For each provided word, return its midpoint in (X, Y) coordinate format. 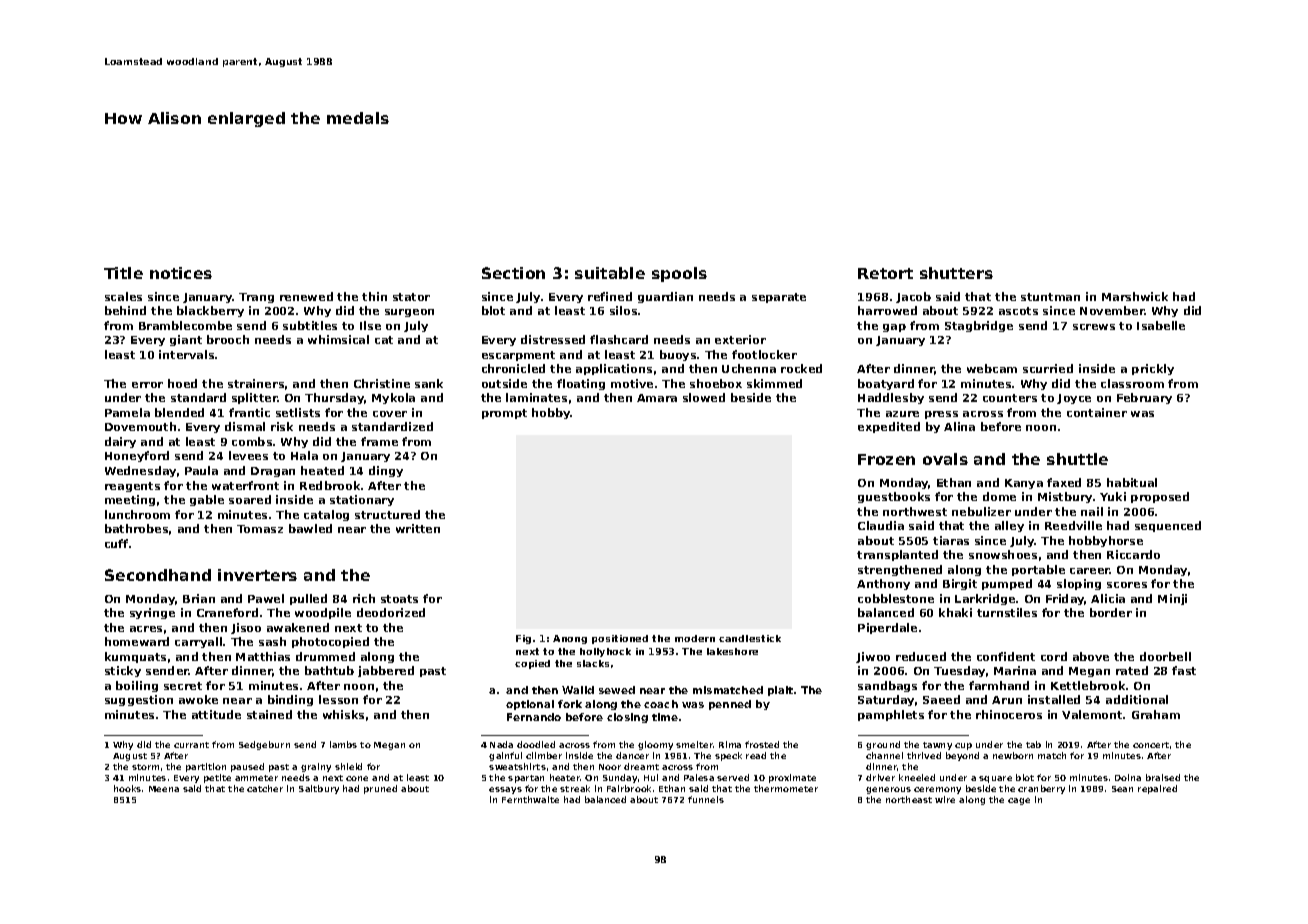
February (1144, 398)
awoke (198, 699)
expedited (889, 427)
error (147, 385)
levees (248, 455)
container (1097, 412)
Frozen (886, 459)
